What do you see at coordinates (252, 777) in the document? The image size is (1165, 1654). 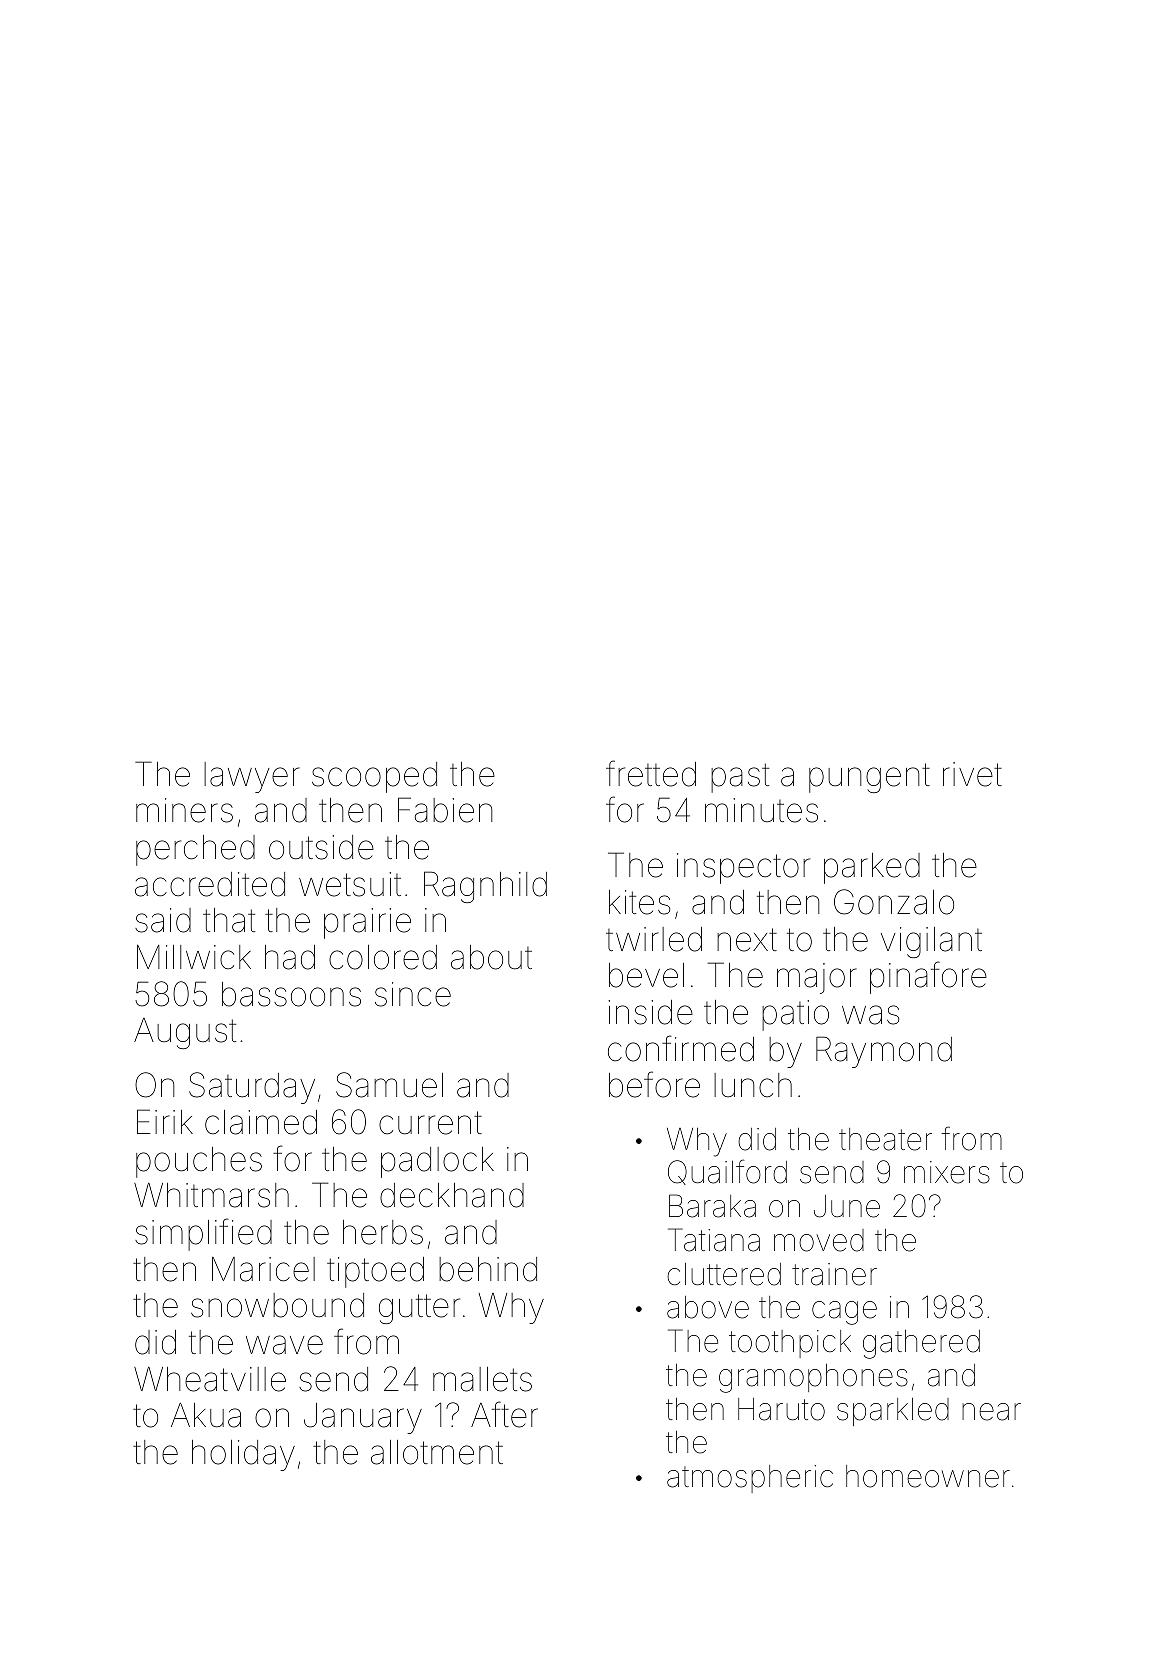 I see `lawyer` at bounding box center [252, 777].
